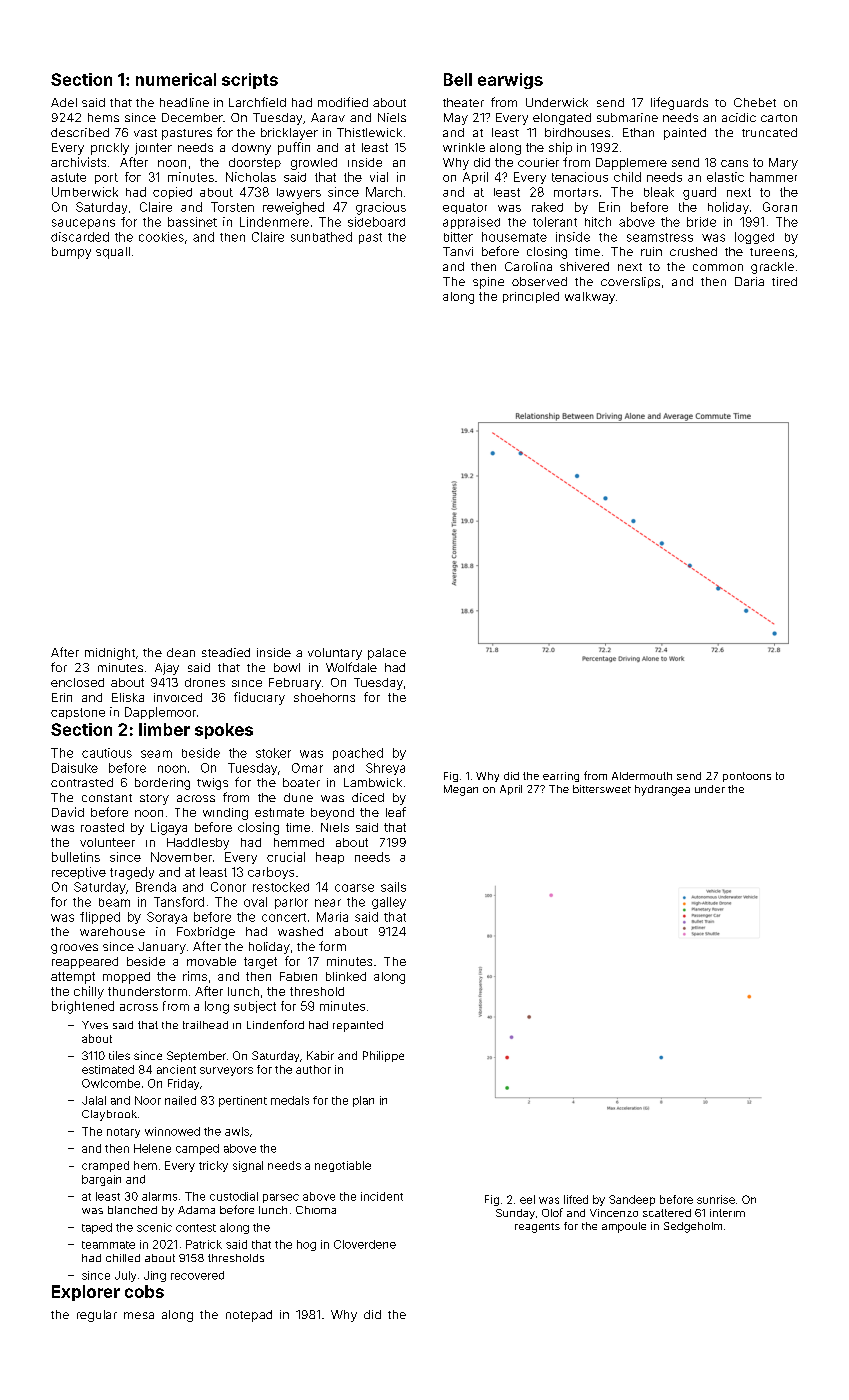 The height and width of the screenshot is (1400, 849). Describe the element at coordinates (64, 102) in the screenshot. I see `Adel` at that location.
